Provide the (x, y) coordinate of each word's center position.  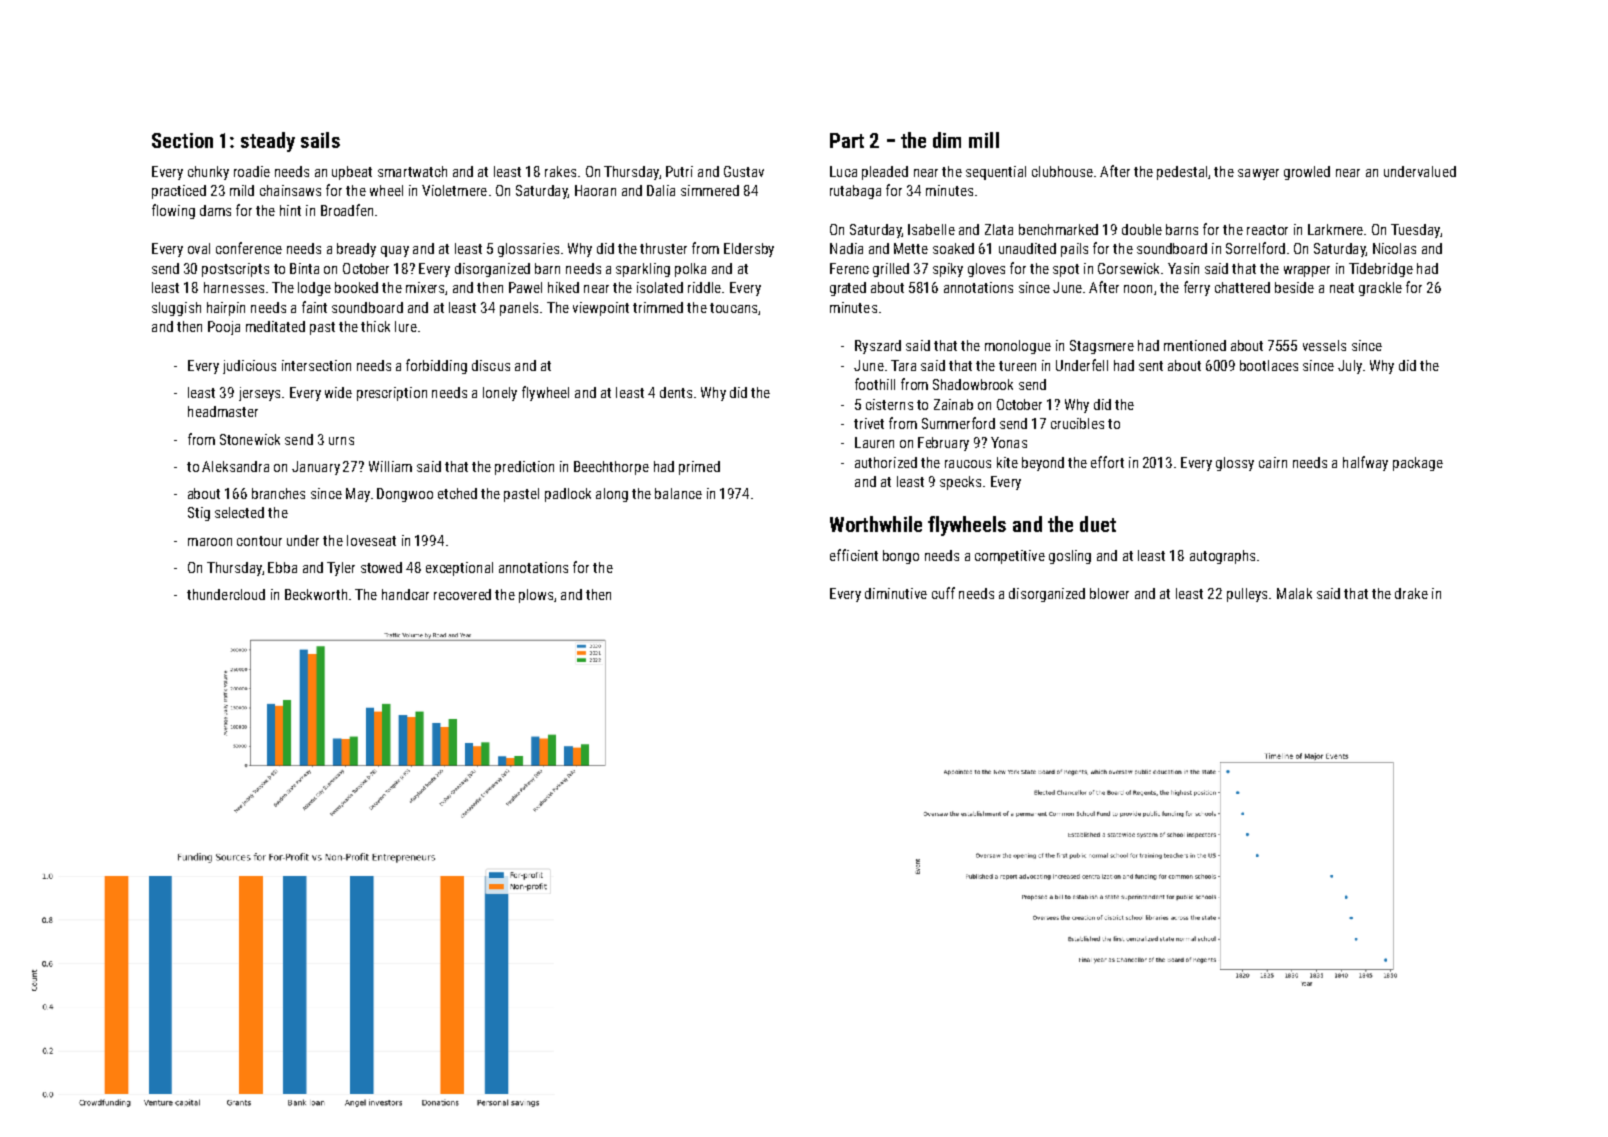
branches (278, 493)
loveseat (371, 540)
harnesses (234, 287)
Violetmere (454, 190)
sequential (996, 173)
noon (1138, 289)
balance (678, 493)
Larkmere (1335, 229)
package (1418, 464)
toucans (733, 308)
